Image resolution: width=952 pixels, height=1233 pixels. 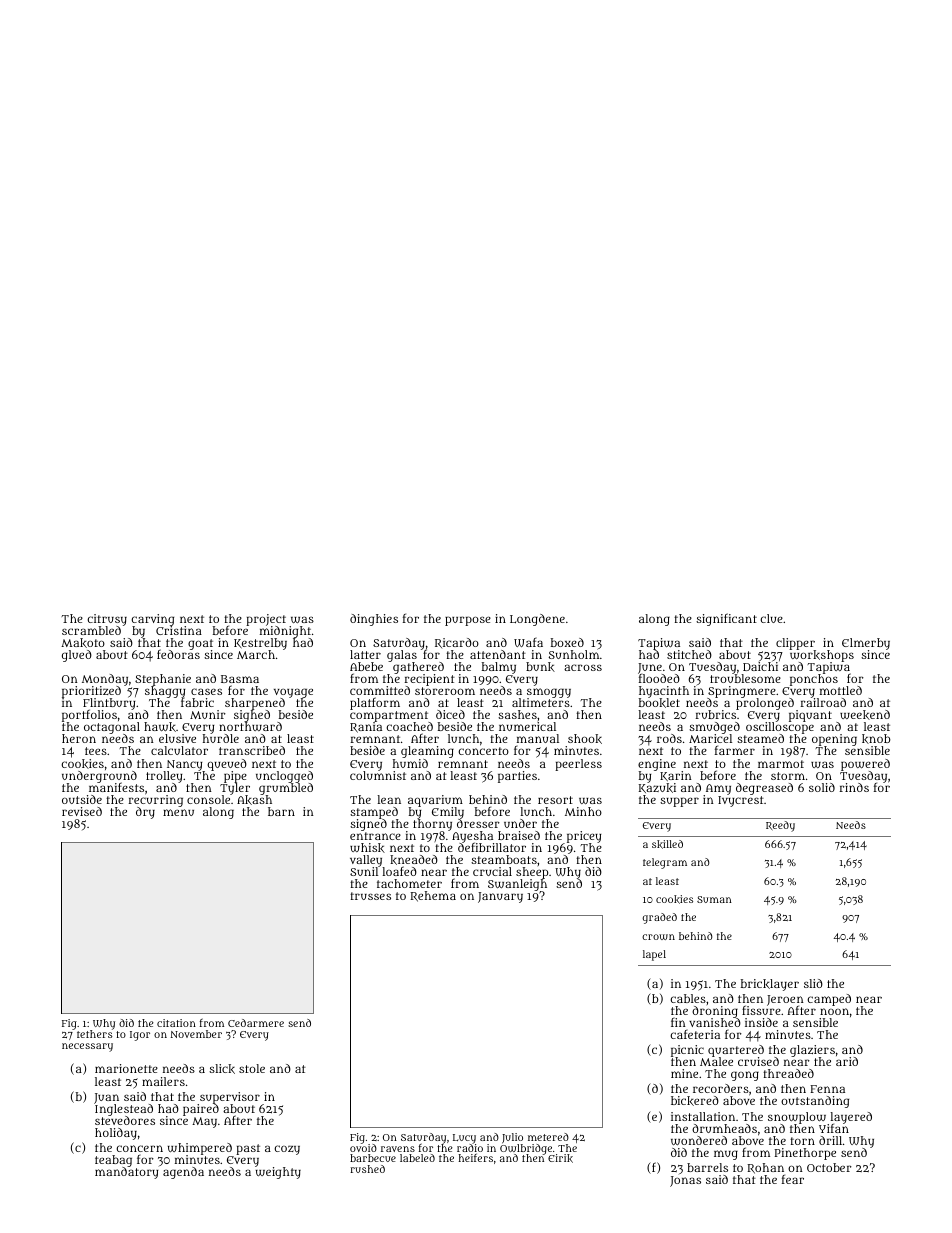 What do you see at coordinates (865, 765) in the document?
I see `powered` at bounding box center [865, 765].
